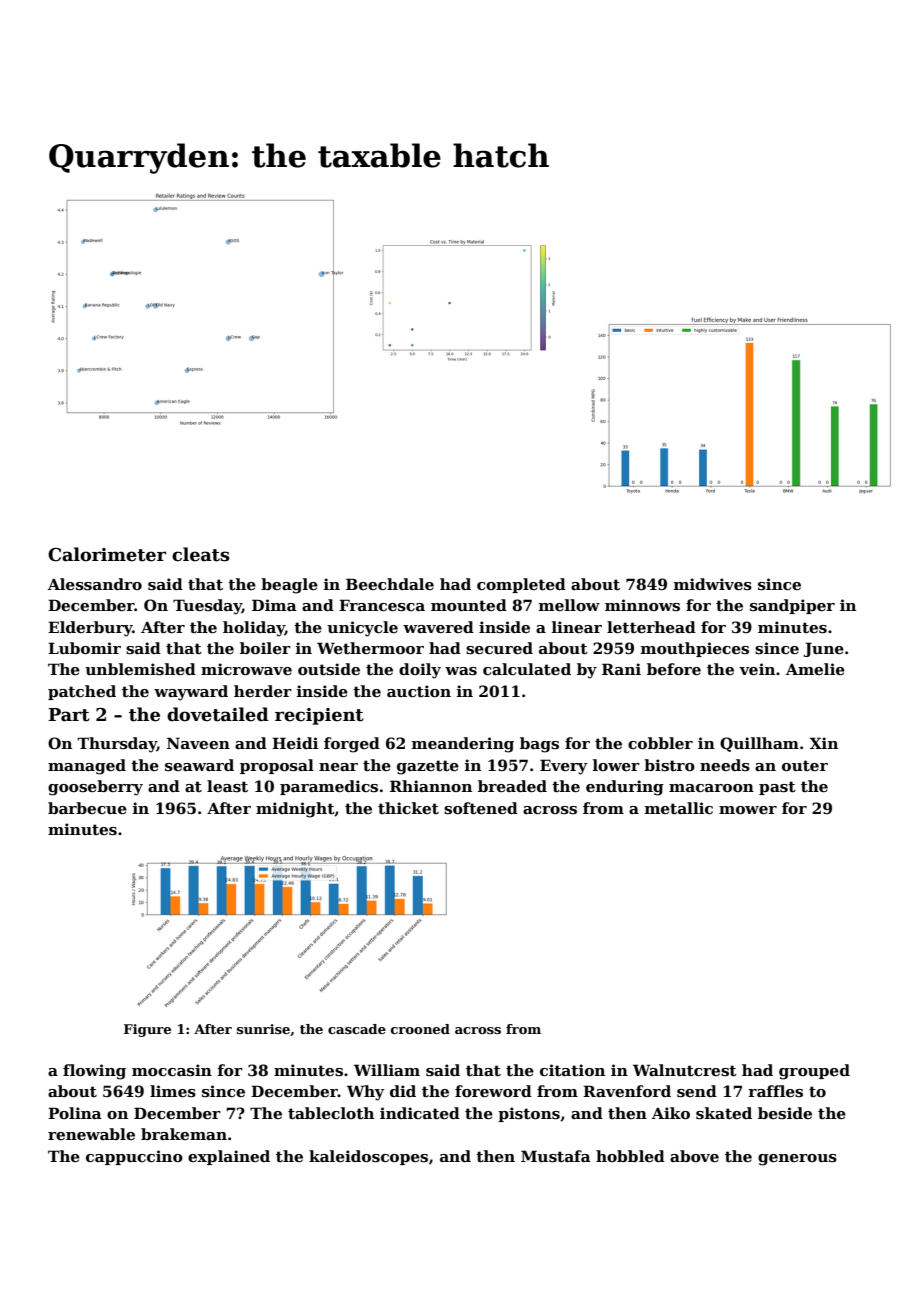  I want to click on secured, so click(499, 648).
